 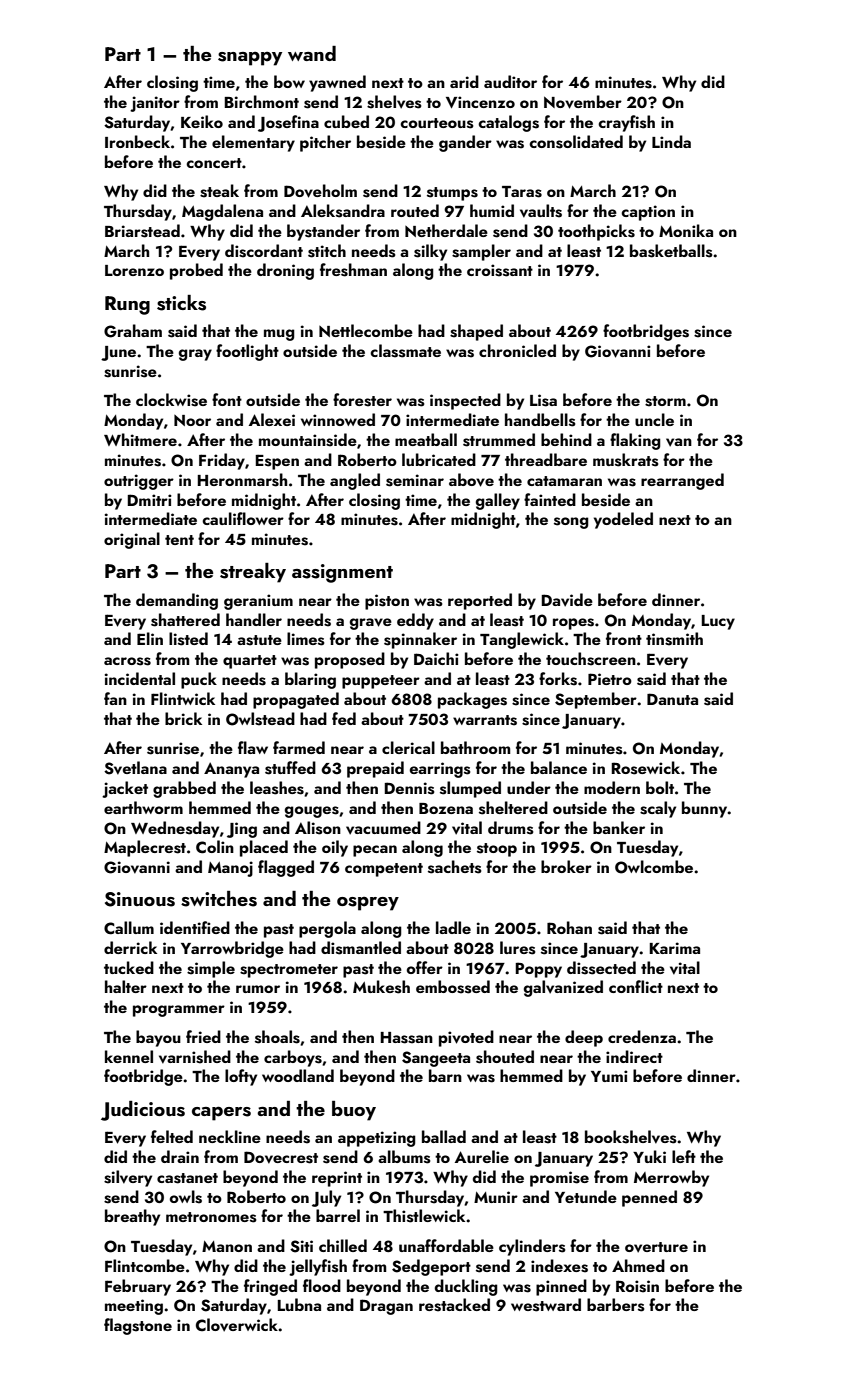 I want to click on winnowed, so click(x=338, y=419).
